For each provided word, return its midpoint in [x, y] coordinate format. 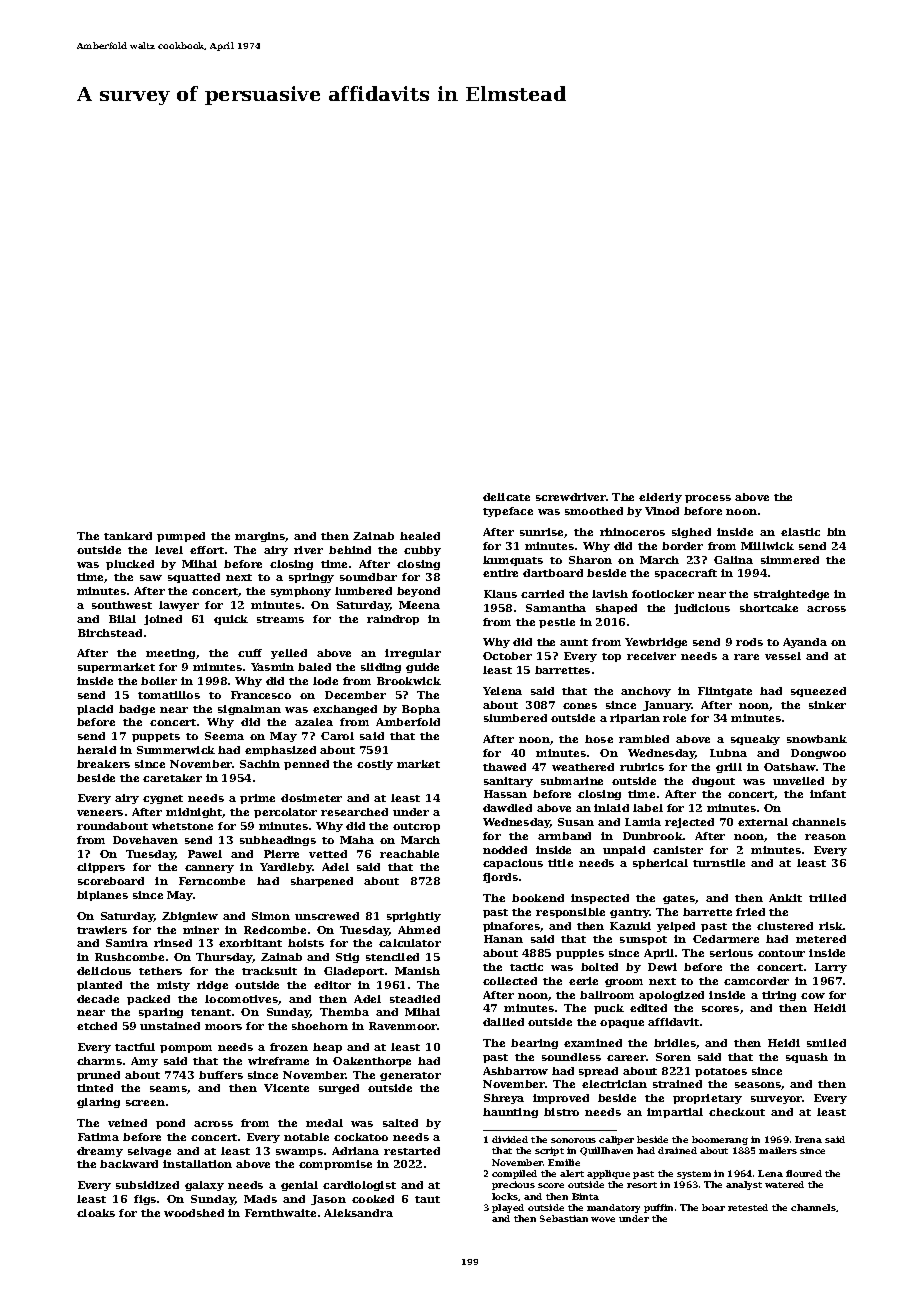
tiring [779, 996]
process [708, 499]
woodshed [194, 1213]
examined [593, 1043]
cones [580, 706]
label [648, 808]
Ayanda [805, 643]
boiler [159, 681]
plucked [130, 565]
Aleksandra [358, 1213]
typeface [508, 512]
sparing [161, 1013]
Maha [357, 840]
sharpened [322, 882]
